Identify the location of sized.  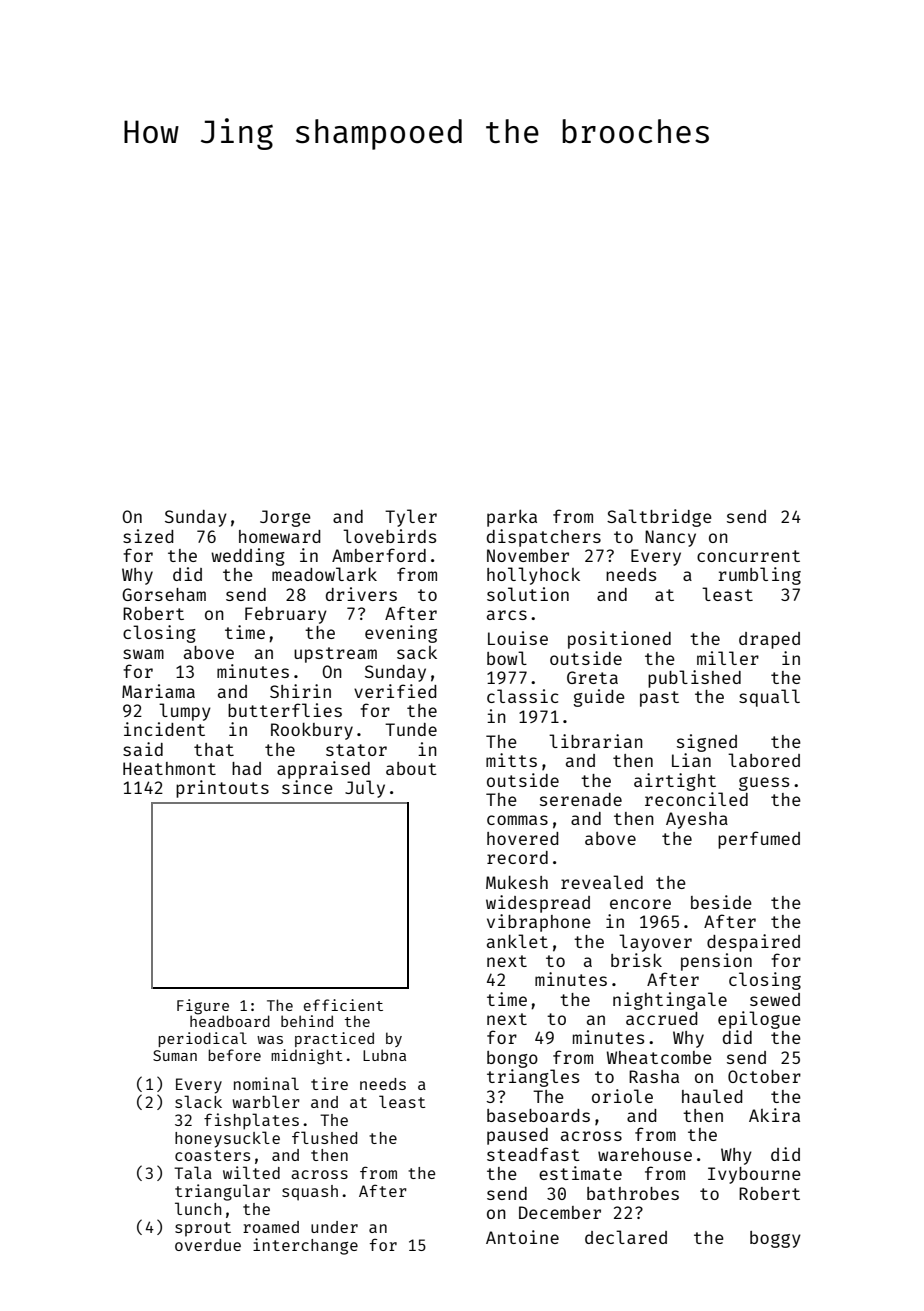
(148, 536).
